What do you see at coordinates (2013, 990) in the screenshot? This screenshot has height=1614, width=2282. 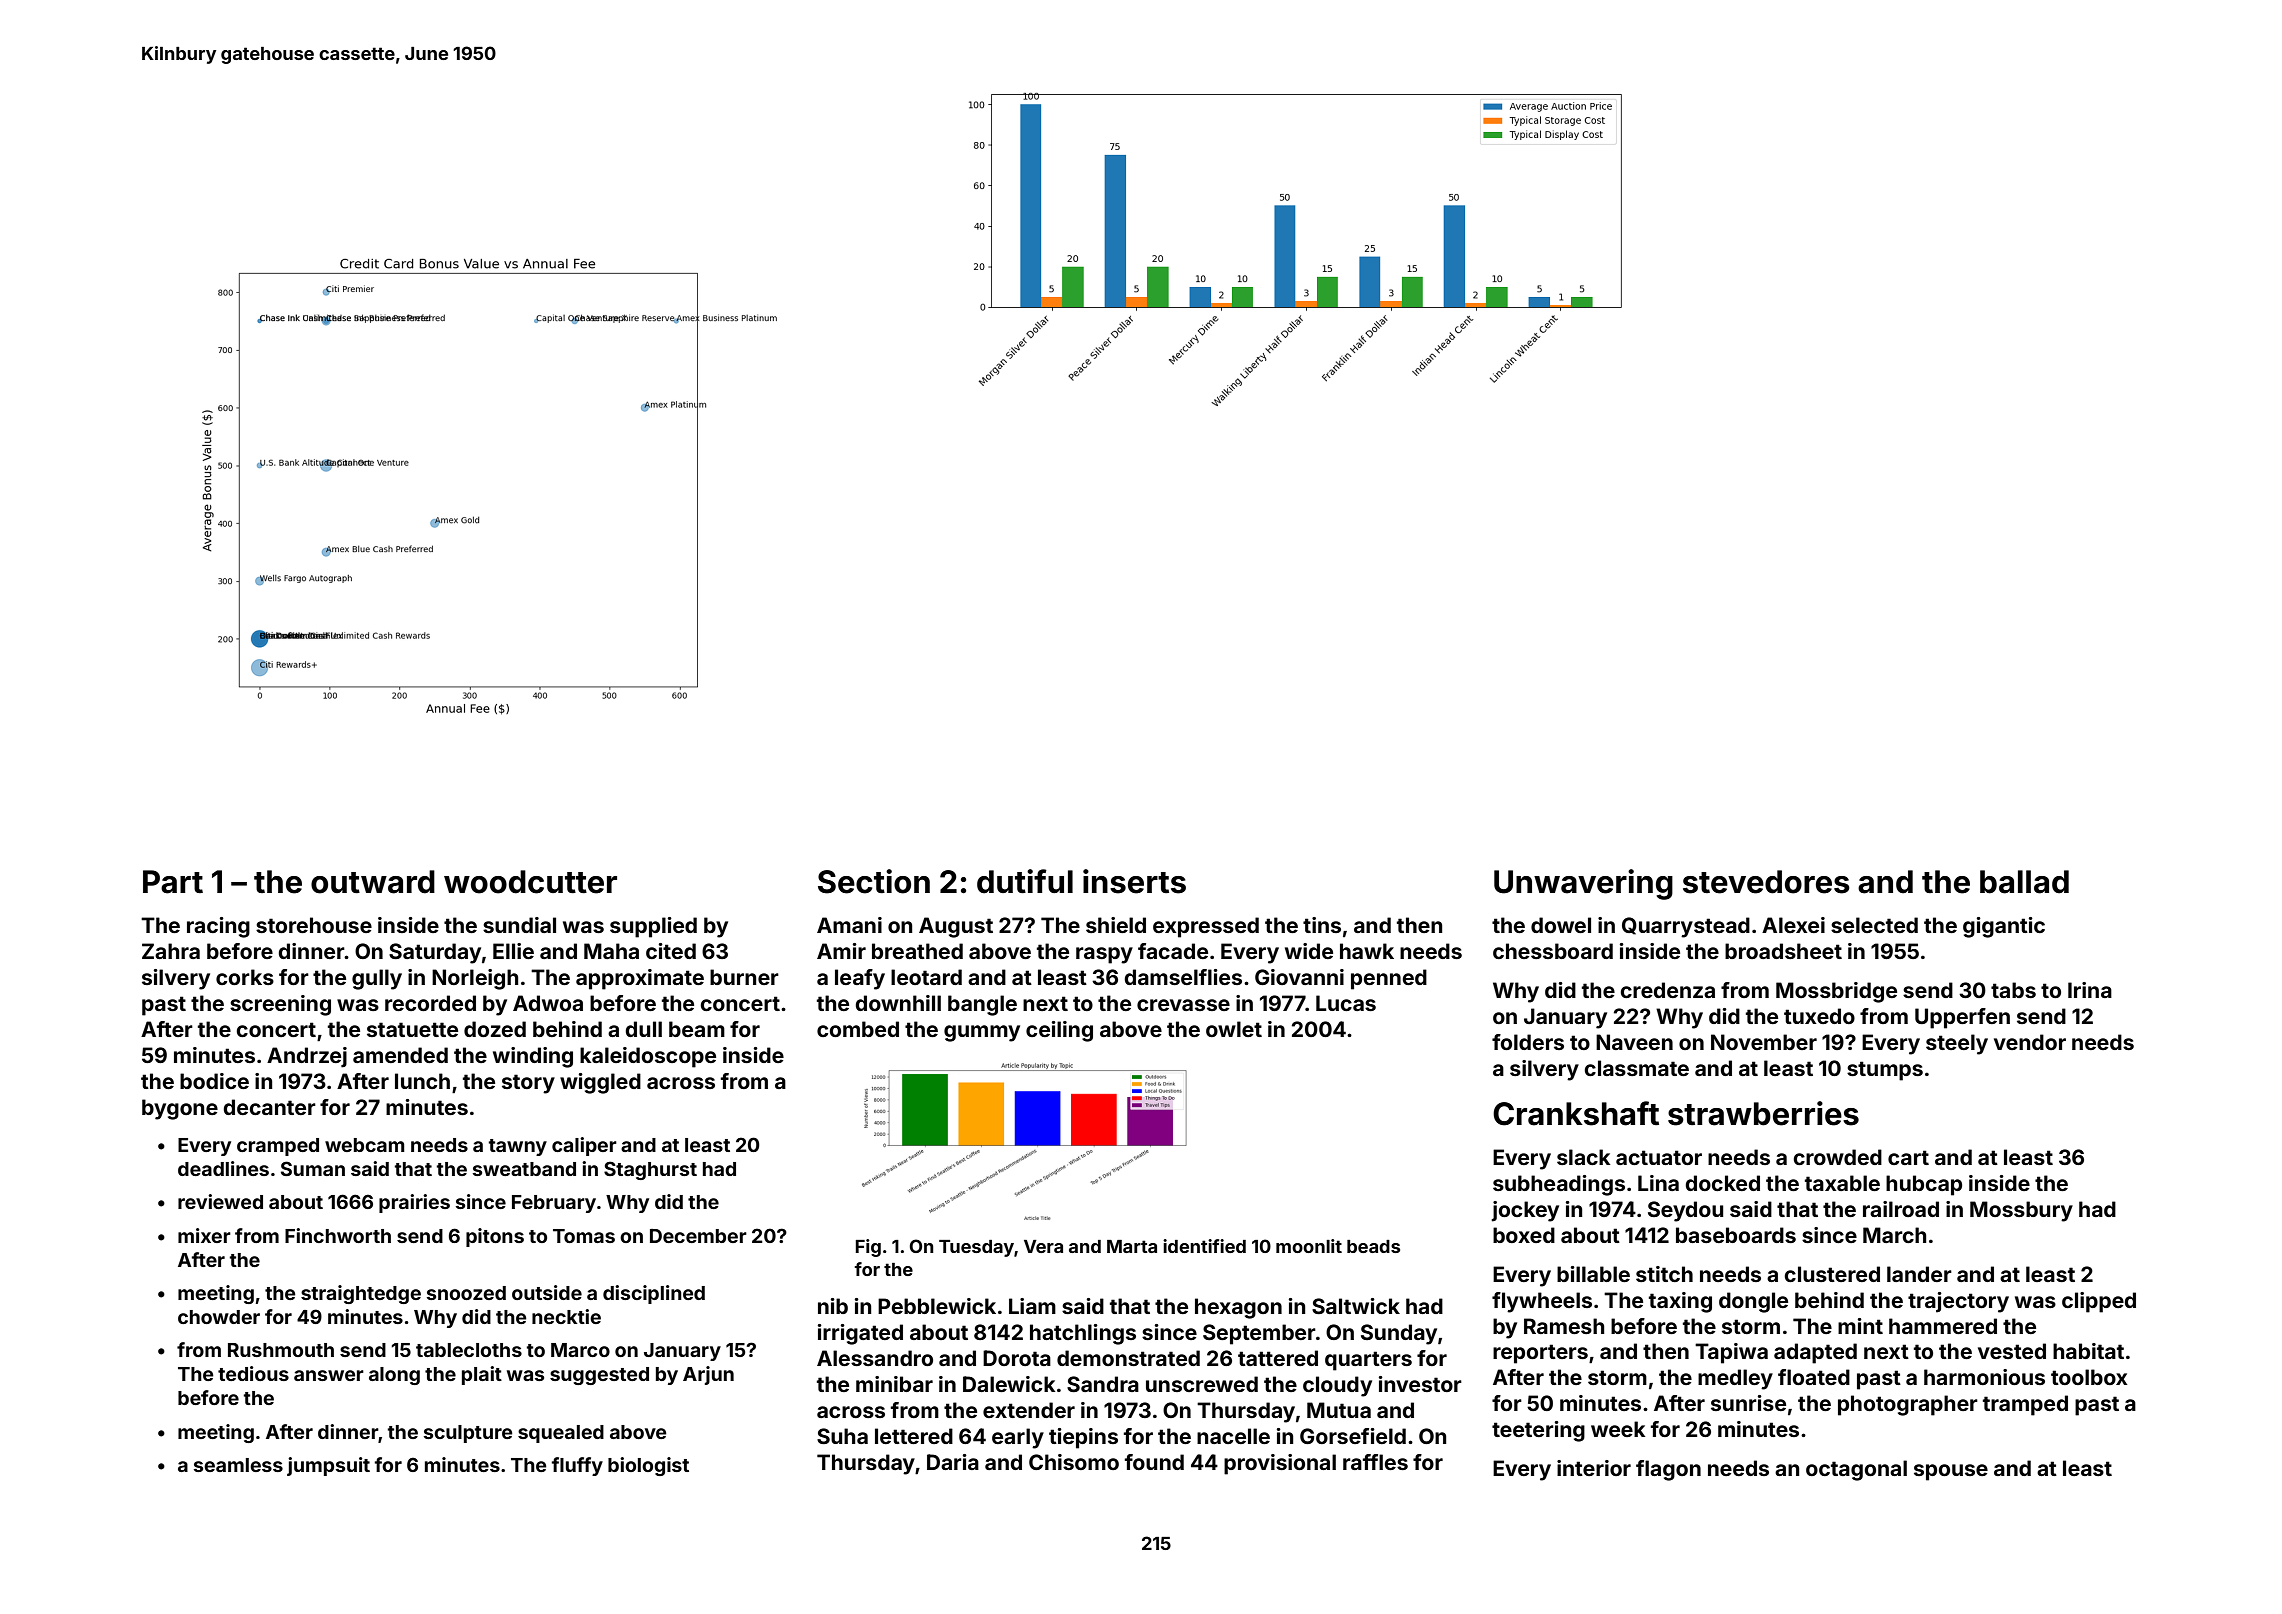 I see `tabs` at bounding box center [2013, 990].
